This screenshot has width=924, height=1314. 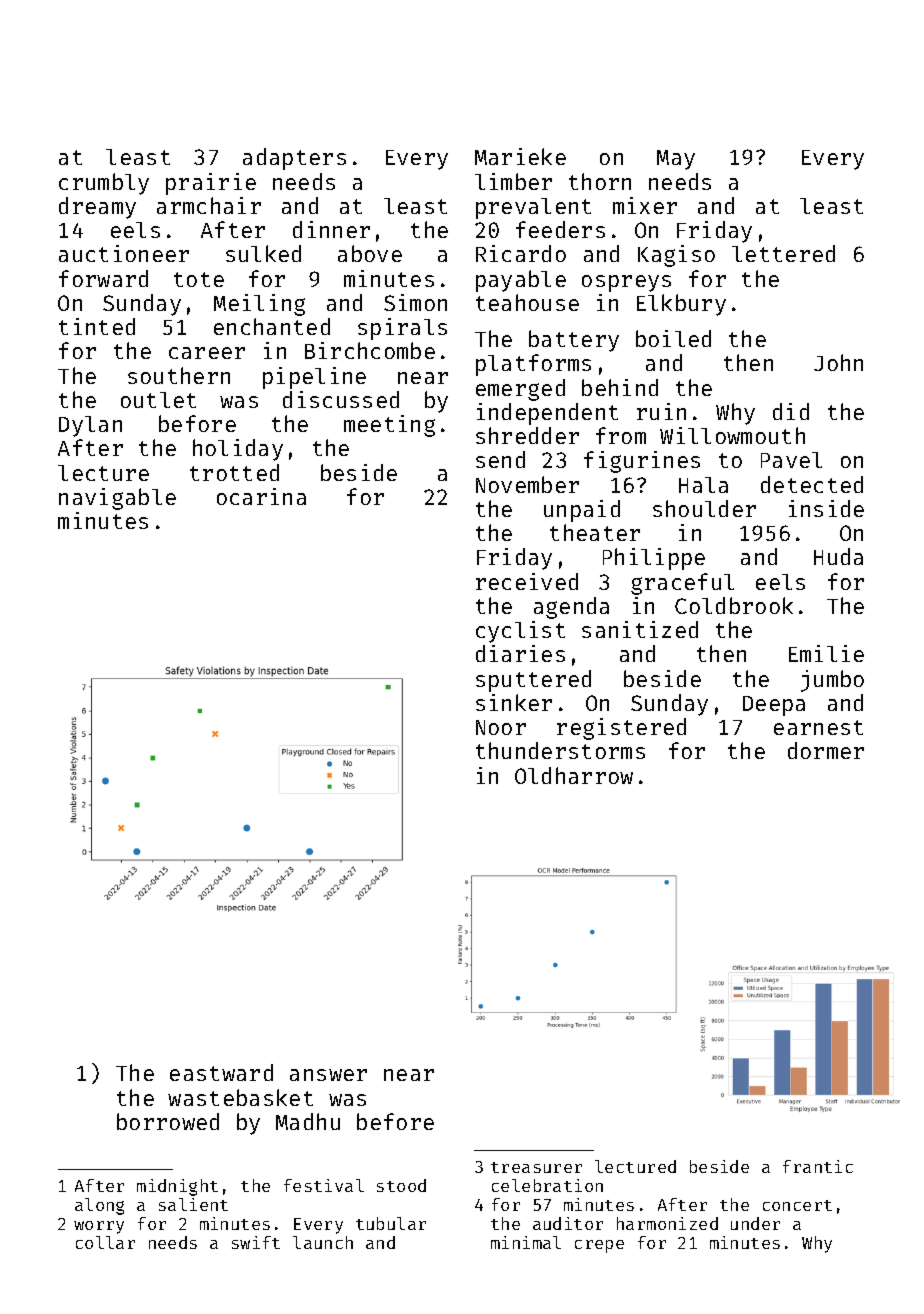 I want to click on lettered, so click(x=783, y=253).
